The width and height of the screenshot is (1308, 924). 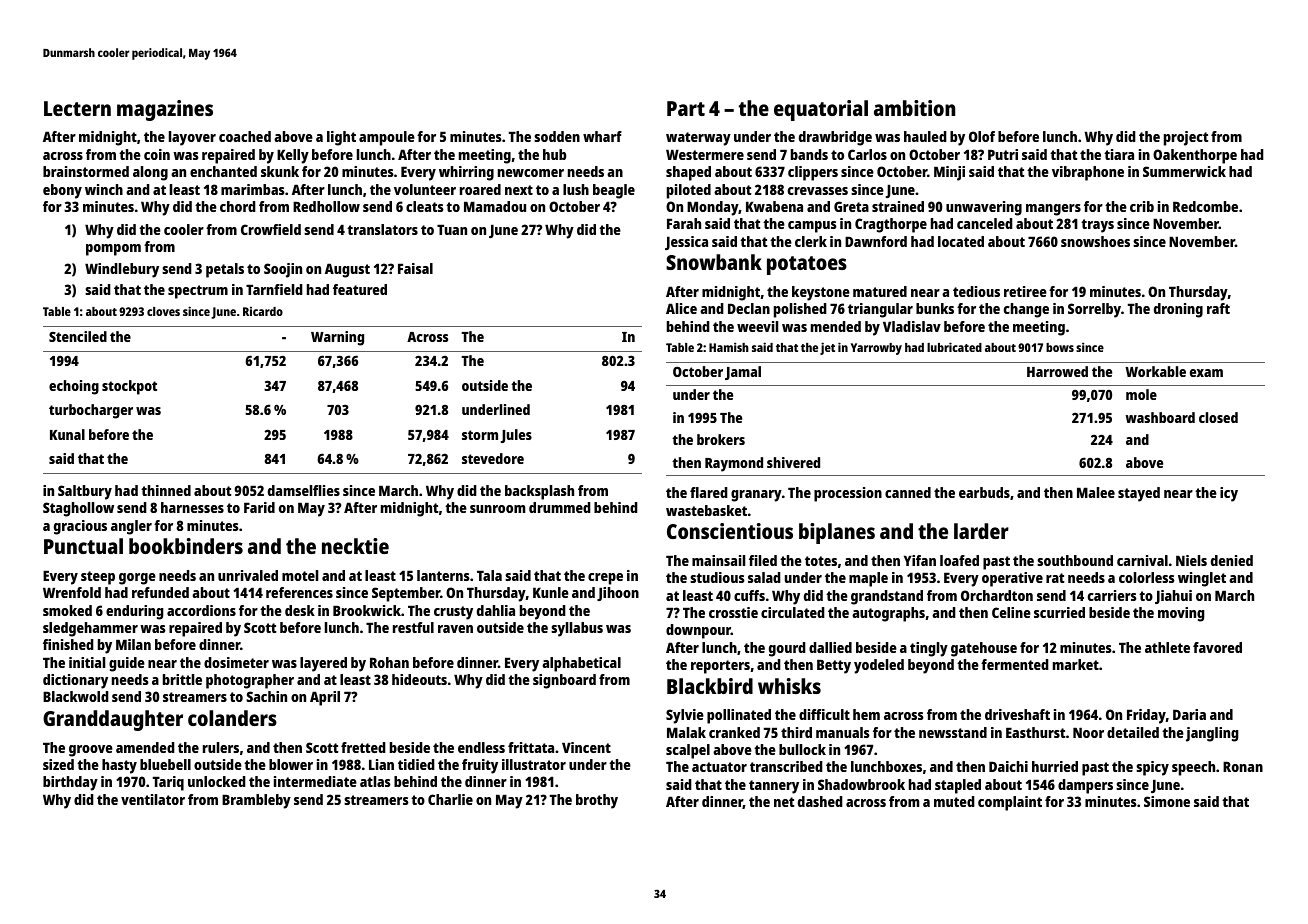 I want to click on gorge, so click(x=137, y=579).
